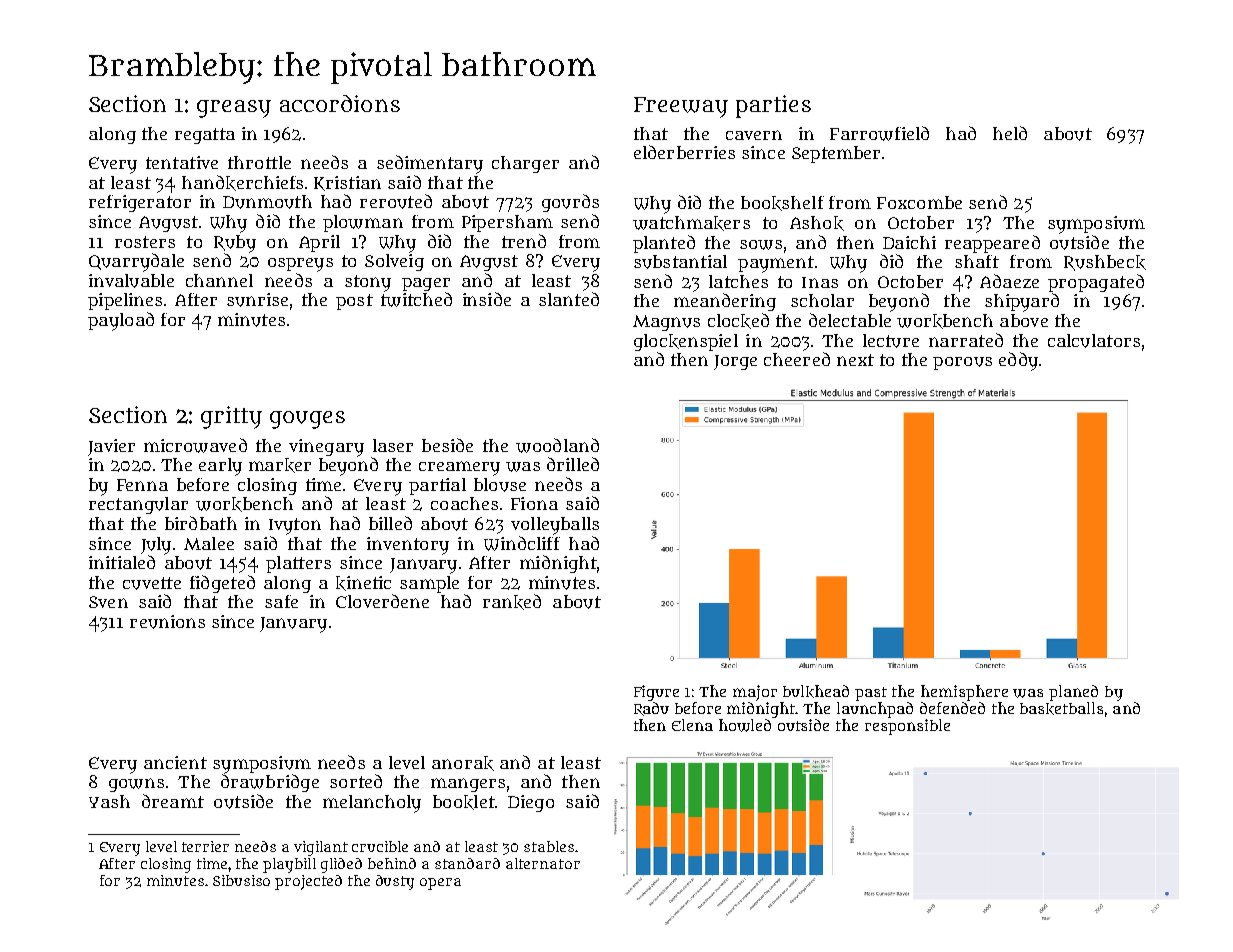 Image resolution: width=1233 pixels, height=952 pixels. Describe the element at coordinates (651, 709) in the screenshot. I see `Radu` at that location.
